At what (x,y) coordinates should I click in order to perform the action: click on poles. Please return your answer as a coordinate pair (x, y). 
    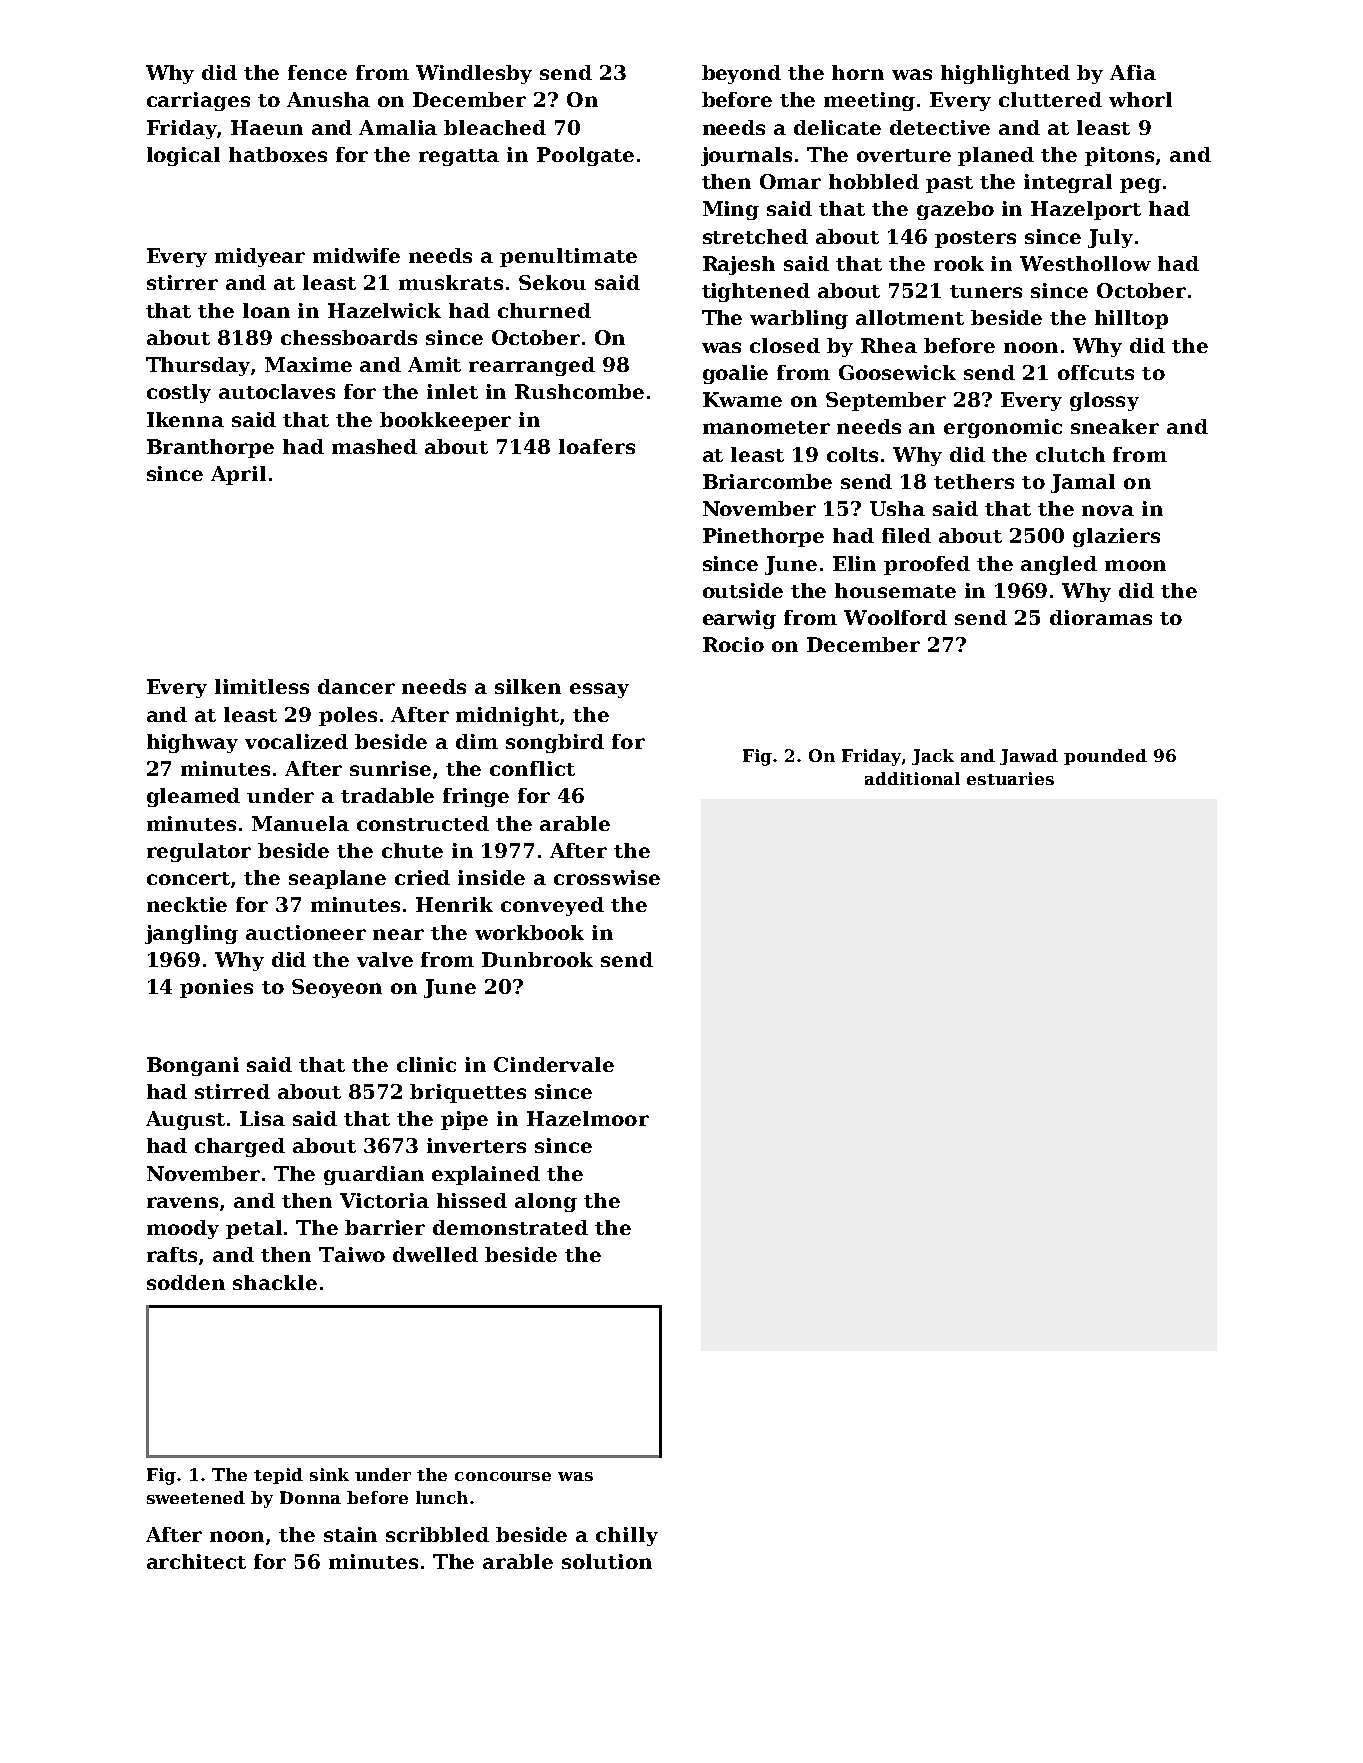
    Looking at the image, I should click on (348, 716).
